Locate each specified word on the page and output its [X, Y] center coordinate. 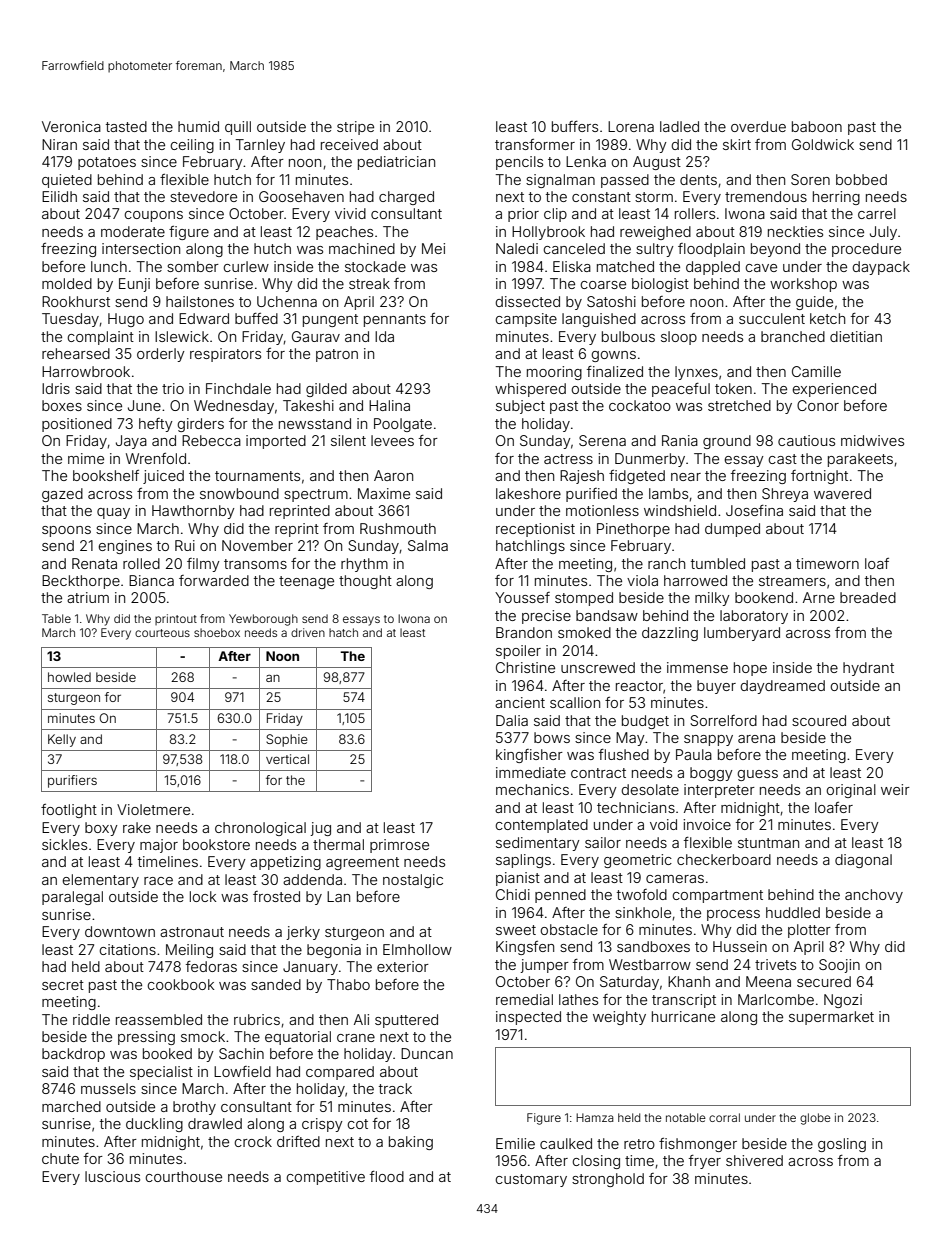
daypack [881, 268]
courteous [162, 633]
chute [60, 1158]
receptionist [535, 530]
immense [697, 667]
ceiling [192, 146]
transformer [535, 144]
